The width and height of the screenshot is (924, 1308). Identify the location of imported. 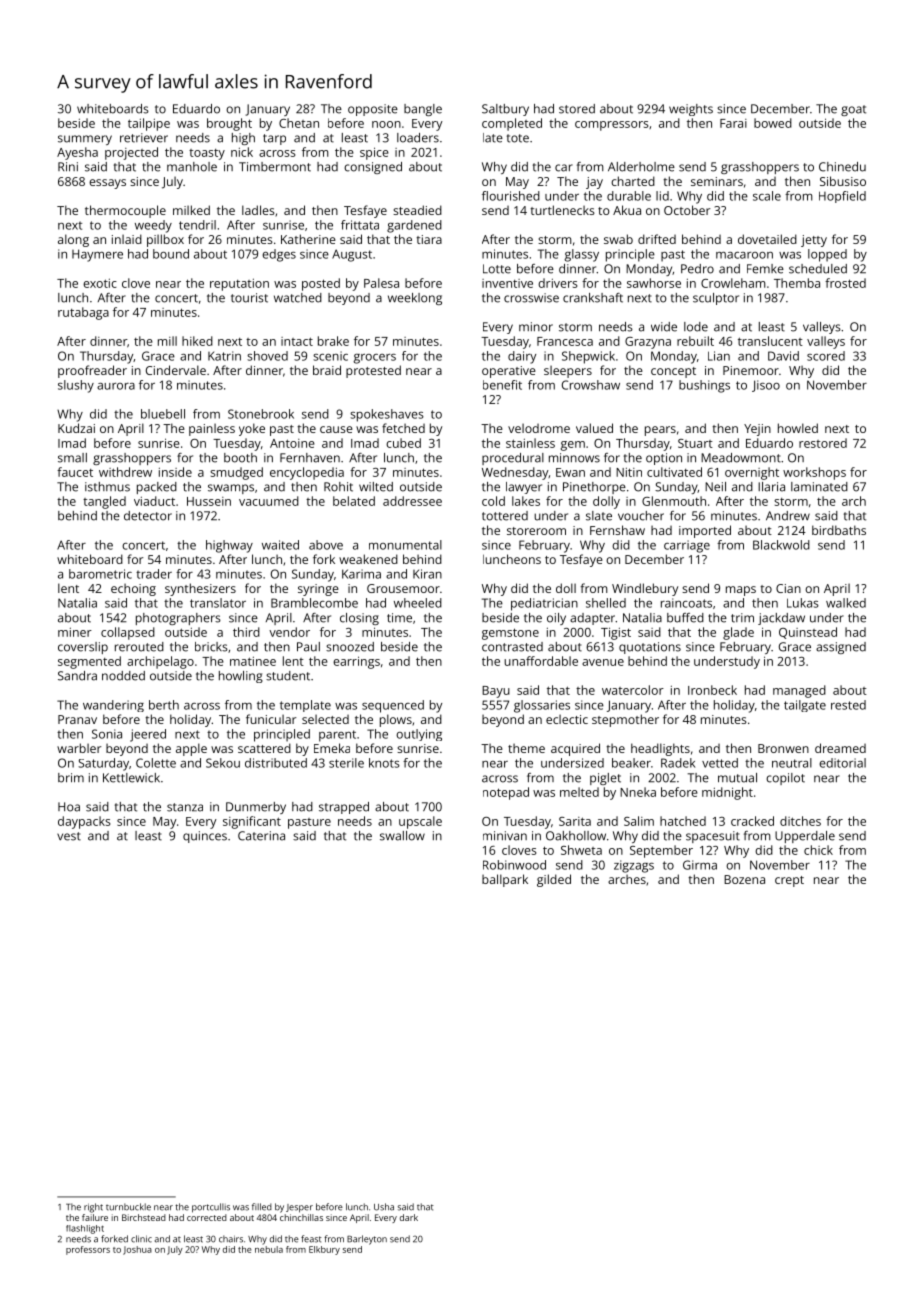
(705, 531).
